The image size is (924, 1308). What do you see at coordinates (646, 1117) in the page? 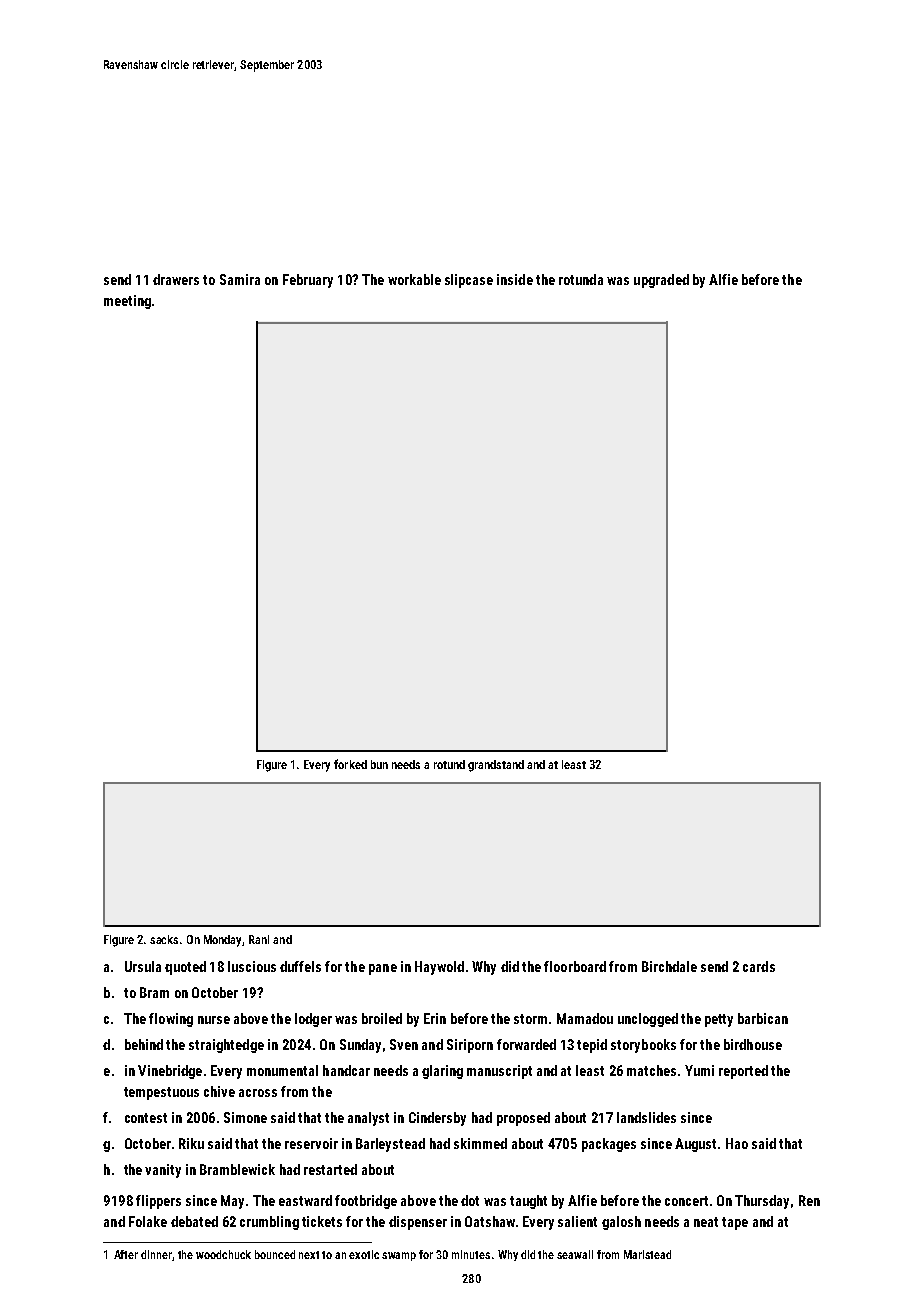
I see `landslides` at bounding box center [646, 1117].
